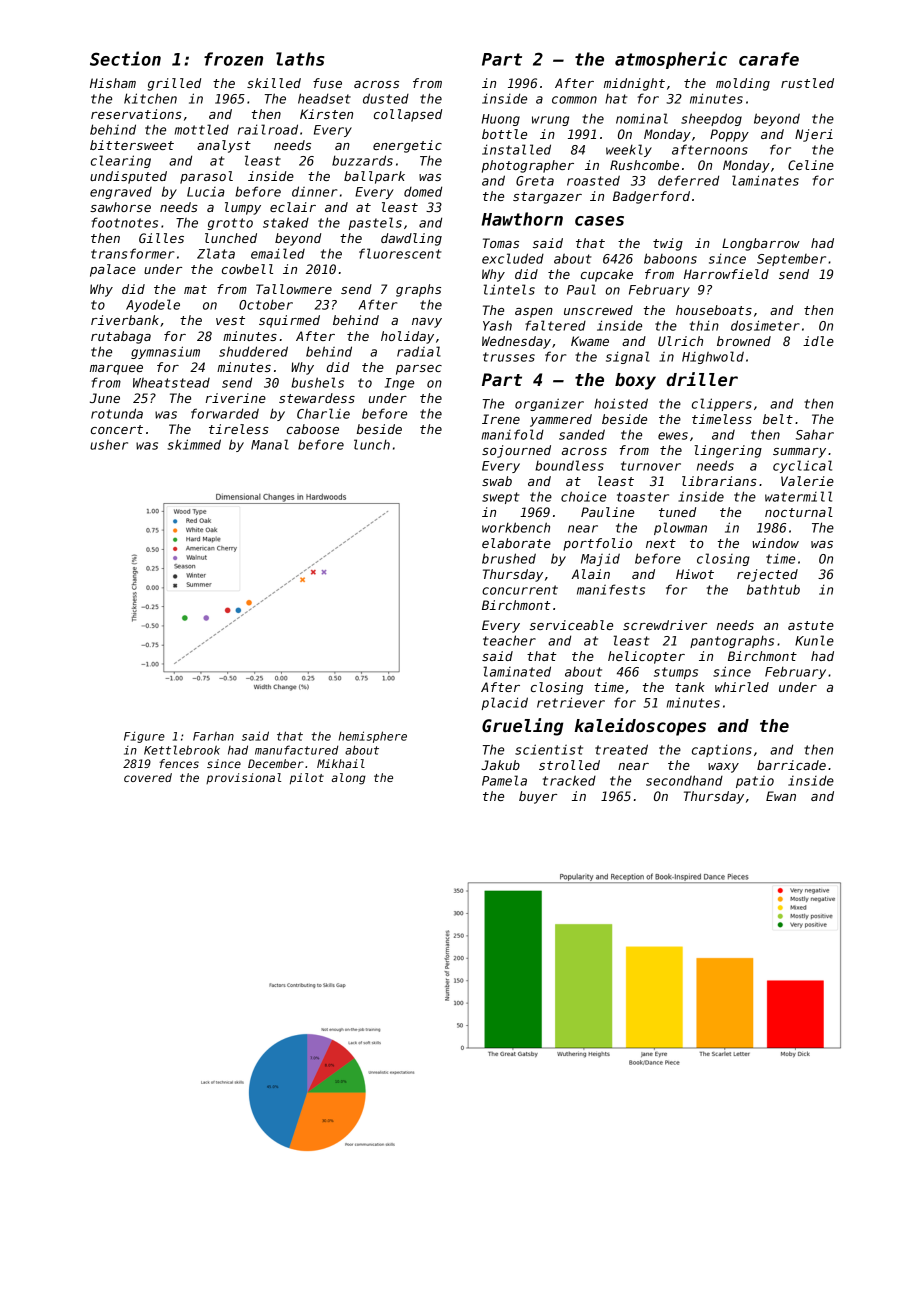 This screenshot has width=924, height=1308. What do you see at coordinates (642, 118) in the screenshot?
I see `nominal` at bounding box center [642, 118].
